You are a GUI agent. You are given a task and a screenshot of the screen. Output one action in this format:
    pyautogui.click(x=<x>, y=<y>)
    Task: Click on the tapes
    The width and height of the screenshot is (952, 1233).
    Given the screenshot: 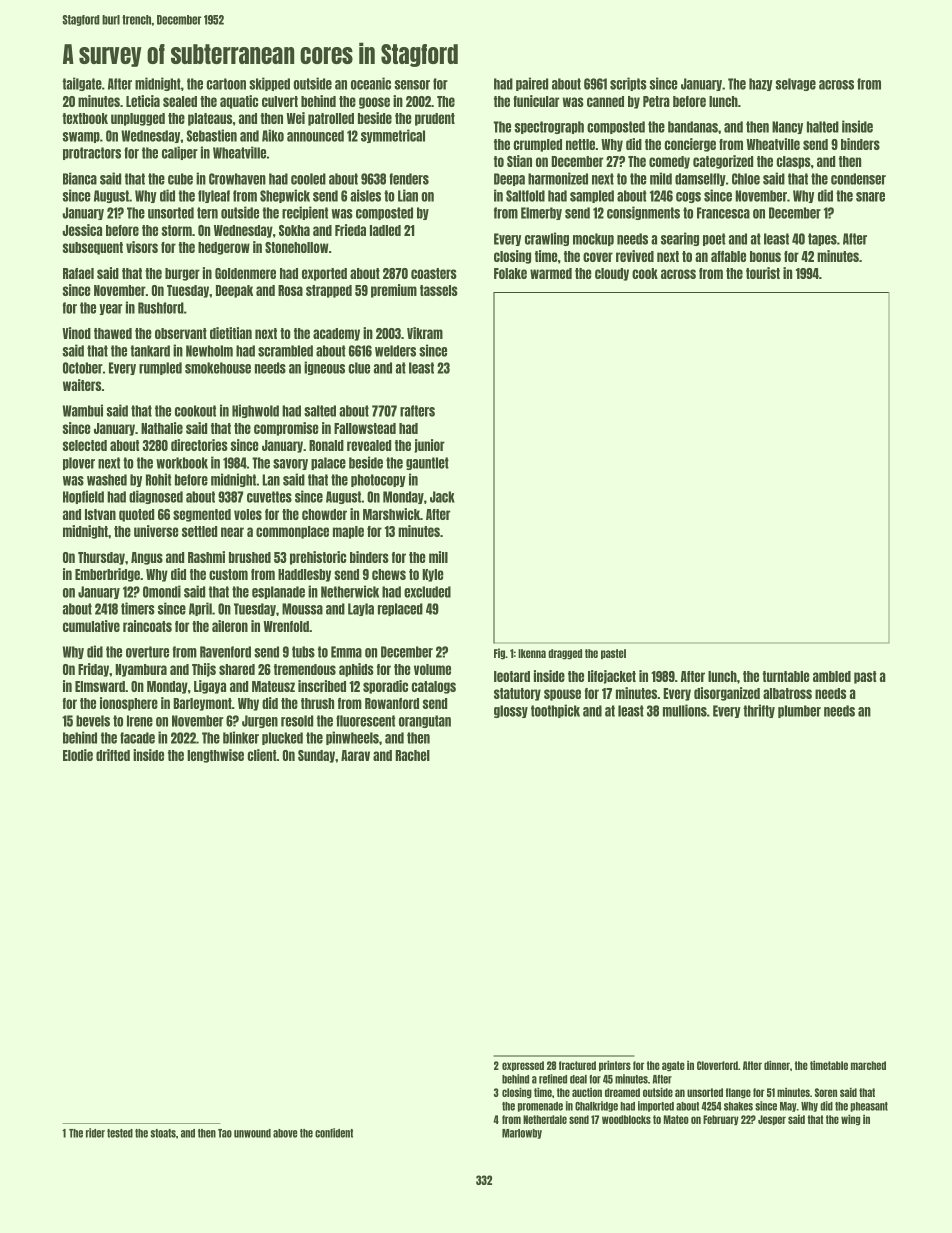 What is the action you would take?
    pyautogui.click(x=822, y=239)
